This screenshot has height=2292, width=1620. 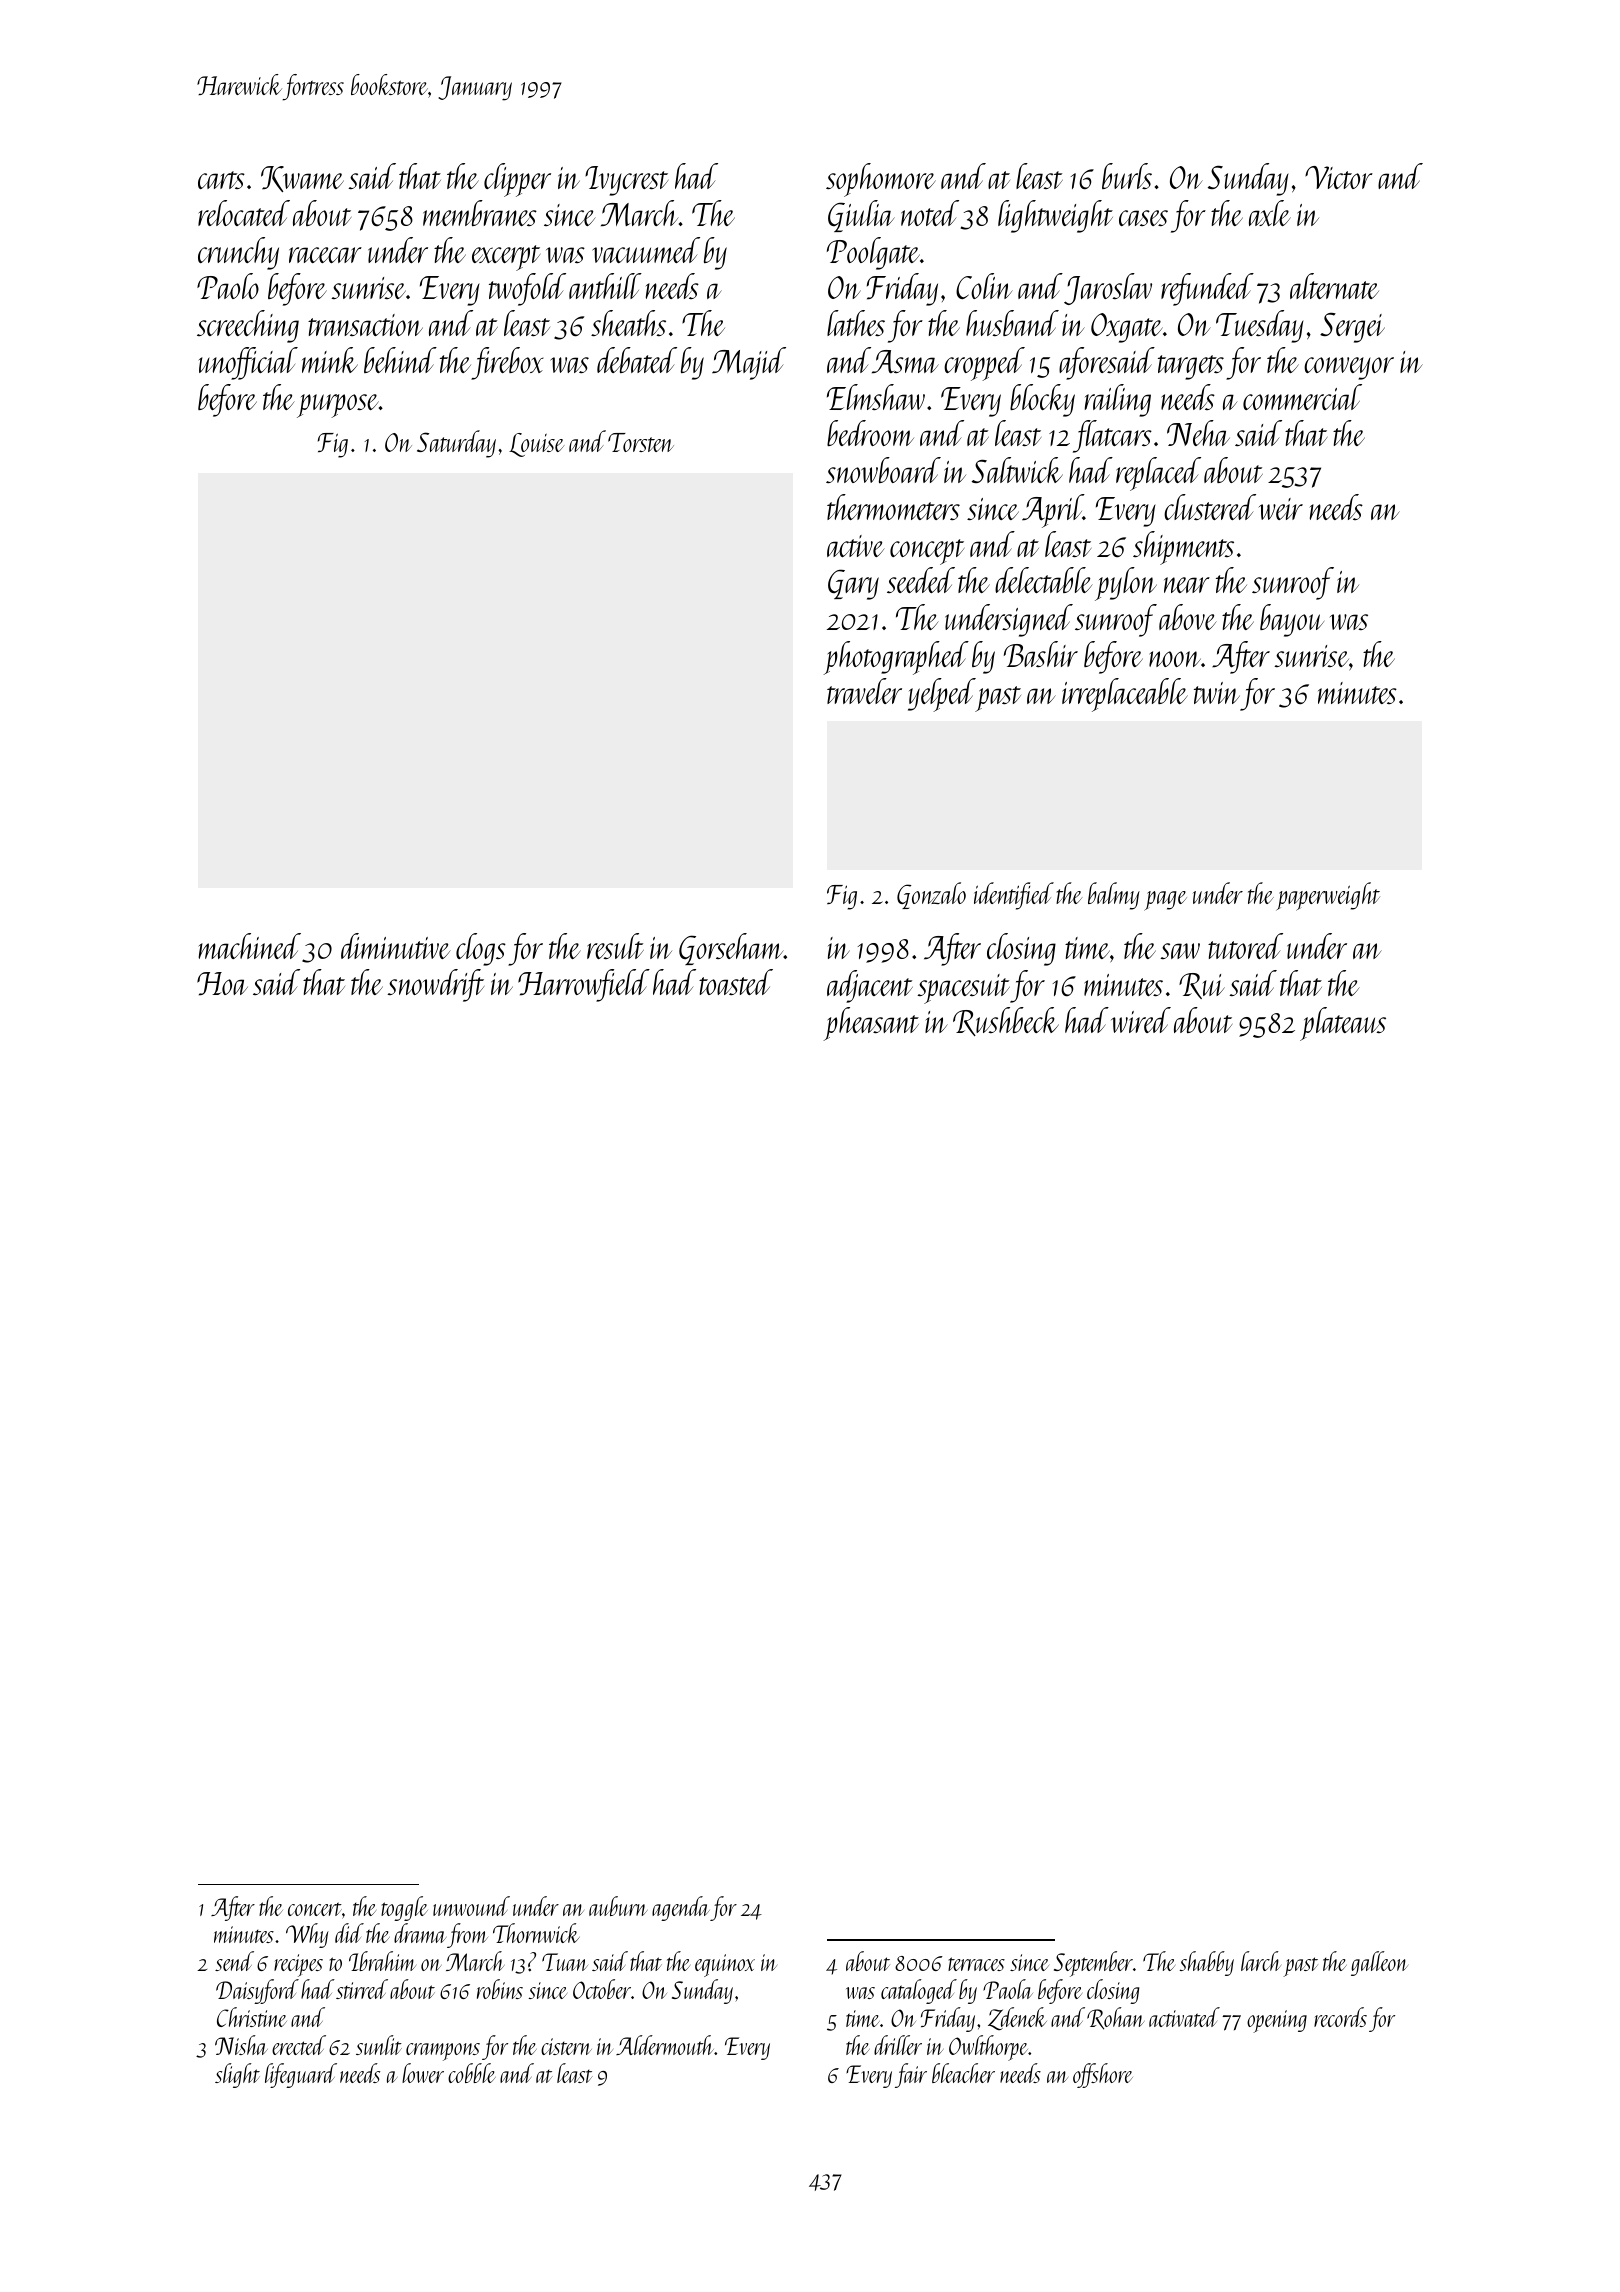 I want to click on sophomore, so click(x=881, y=180).
